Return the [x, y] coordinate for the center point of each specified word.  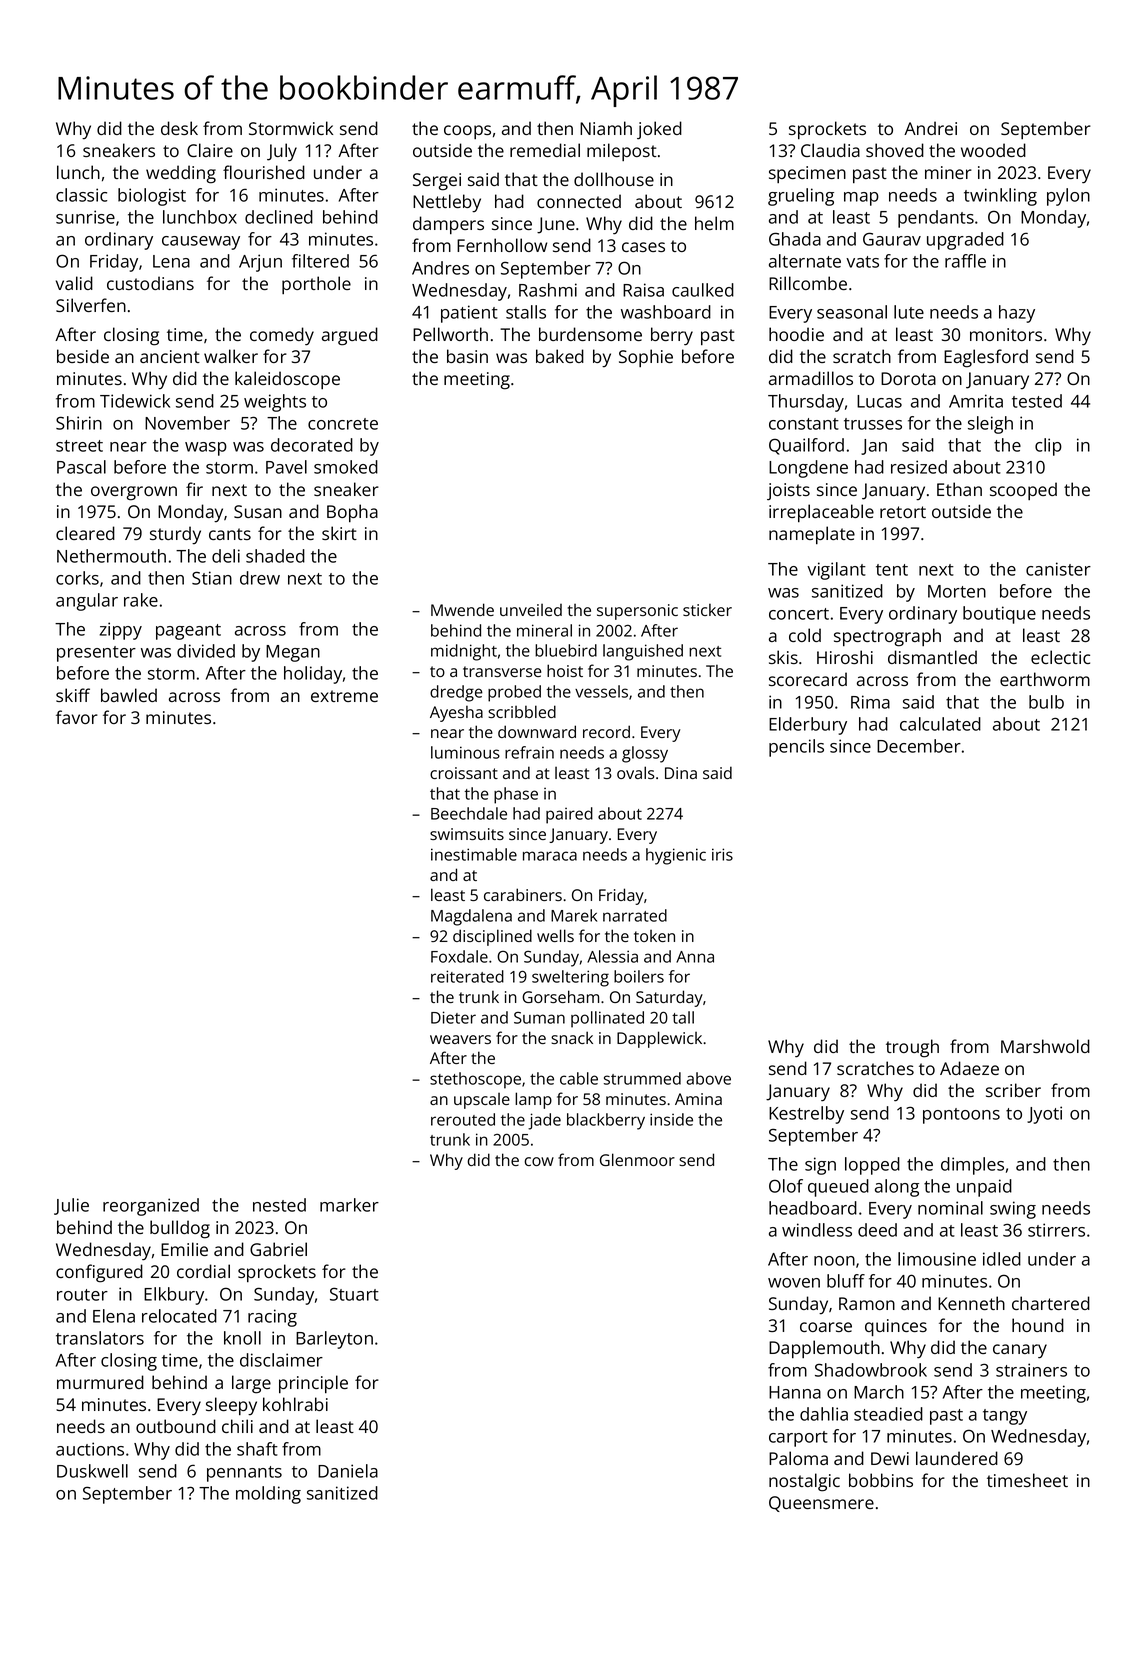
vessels [601, 691]
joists [788, 492]
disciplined [492, 937]
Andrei [930, 128]
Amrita [976, 401]
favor [77, 717]
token [654, 936]
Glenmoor [637, 1159]
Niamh [606, 128]
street [79, 446]
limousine [937, 1259]
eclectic [1060, 657]
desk [179, 128]
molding [268, 1495]
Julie [71, 1206]
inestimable [474, 854]
